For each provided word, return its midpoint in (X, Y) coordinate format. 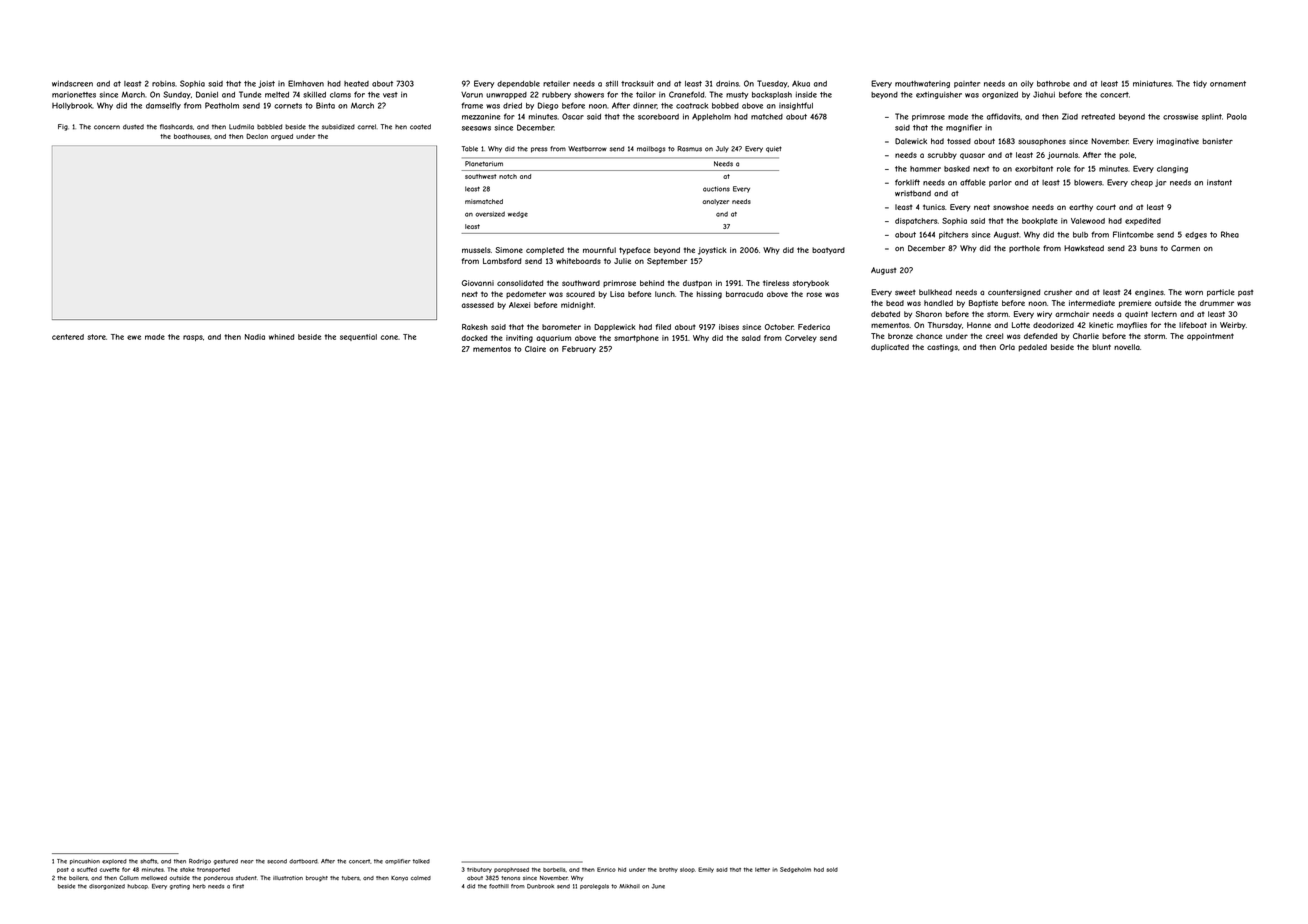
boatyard (828, 251)
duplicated (890, 348)
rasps (193, 338)
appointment (1210, 337)
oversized (490, 214)
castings (942, 348)
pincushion (85, 862)
